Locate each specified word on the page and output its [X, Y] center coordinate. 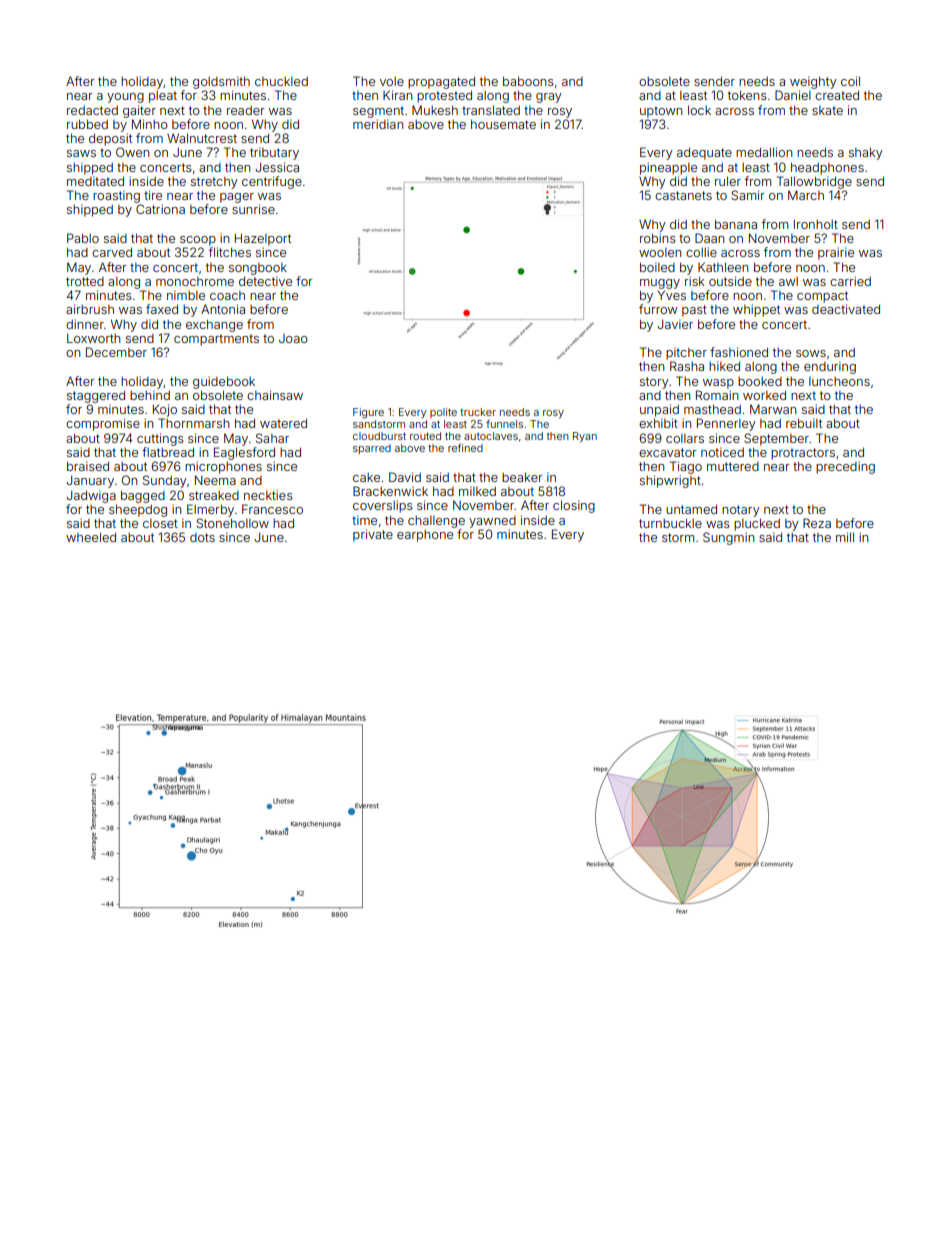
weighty [813, 82]
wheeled [91, 537]
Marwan [773, 409]
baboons [528, 81]
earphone [425, 536]
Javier [675, 324]
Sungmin [728, 538]
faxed [162, 309]
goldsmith [221, 82]
